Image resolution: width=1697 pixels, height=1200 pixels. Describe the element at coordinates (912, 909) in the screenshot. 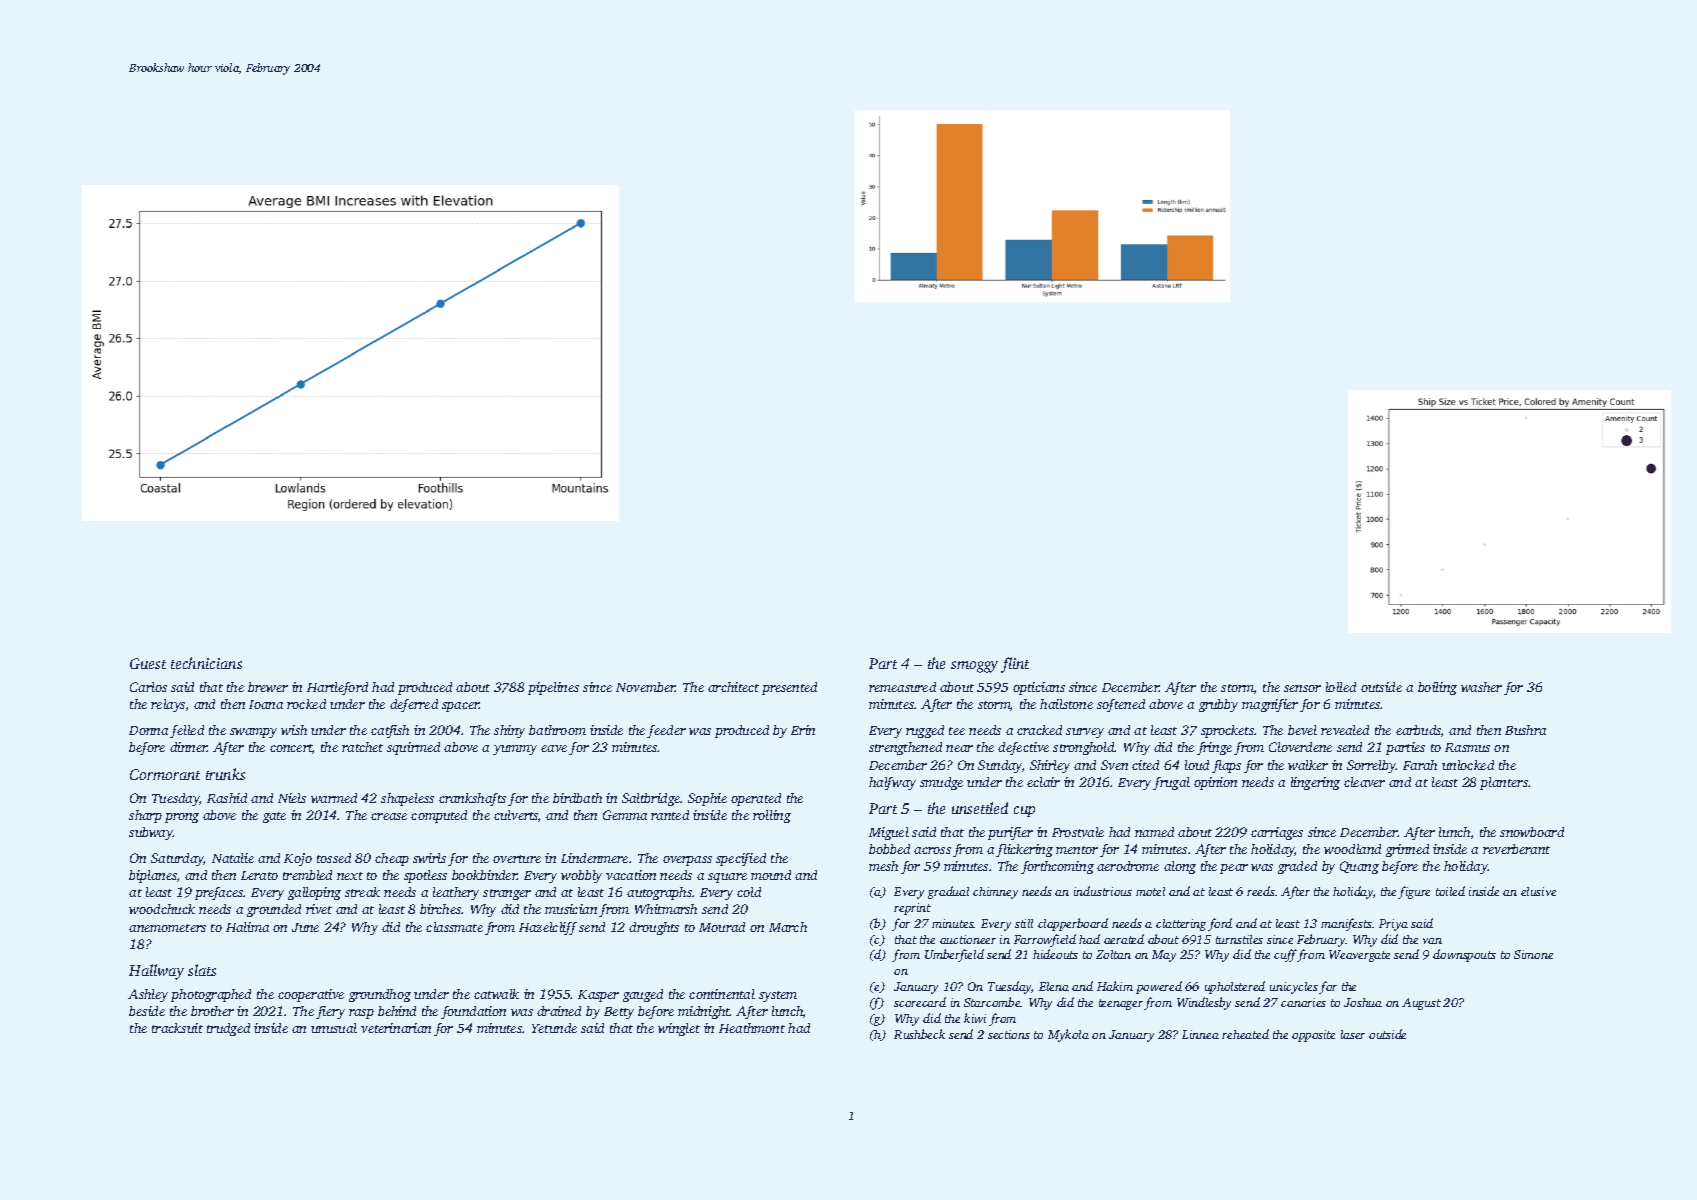

I see `reprint` at that location.
